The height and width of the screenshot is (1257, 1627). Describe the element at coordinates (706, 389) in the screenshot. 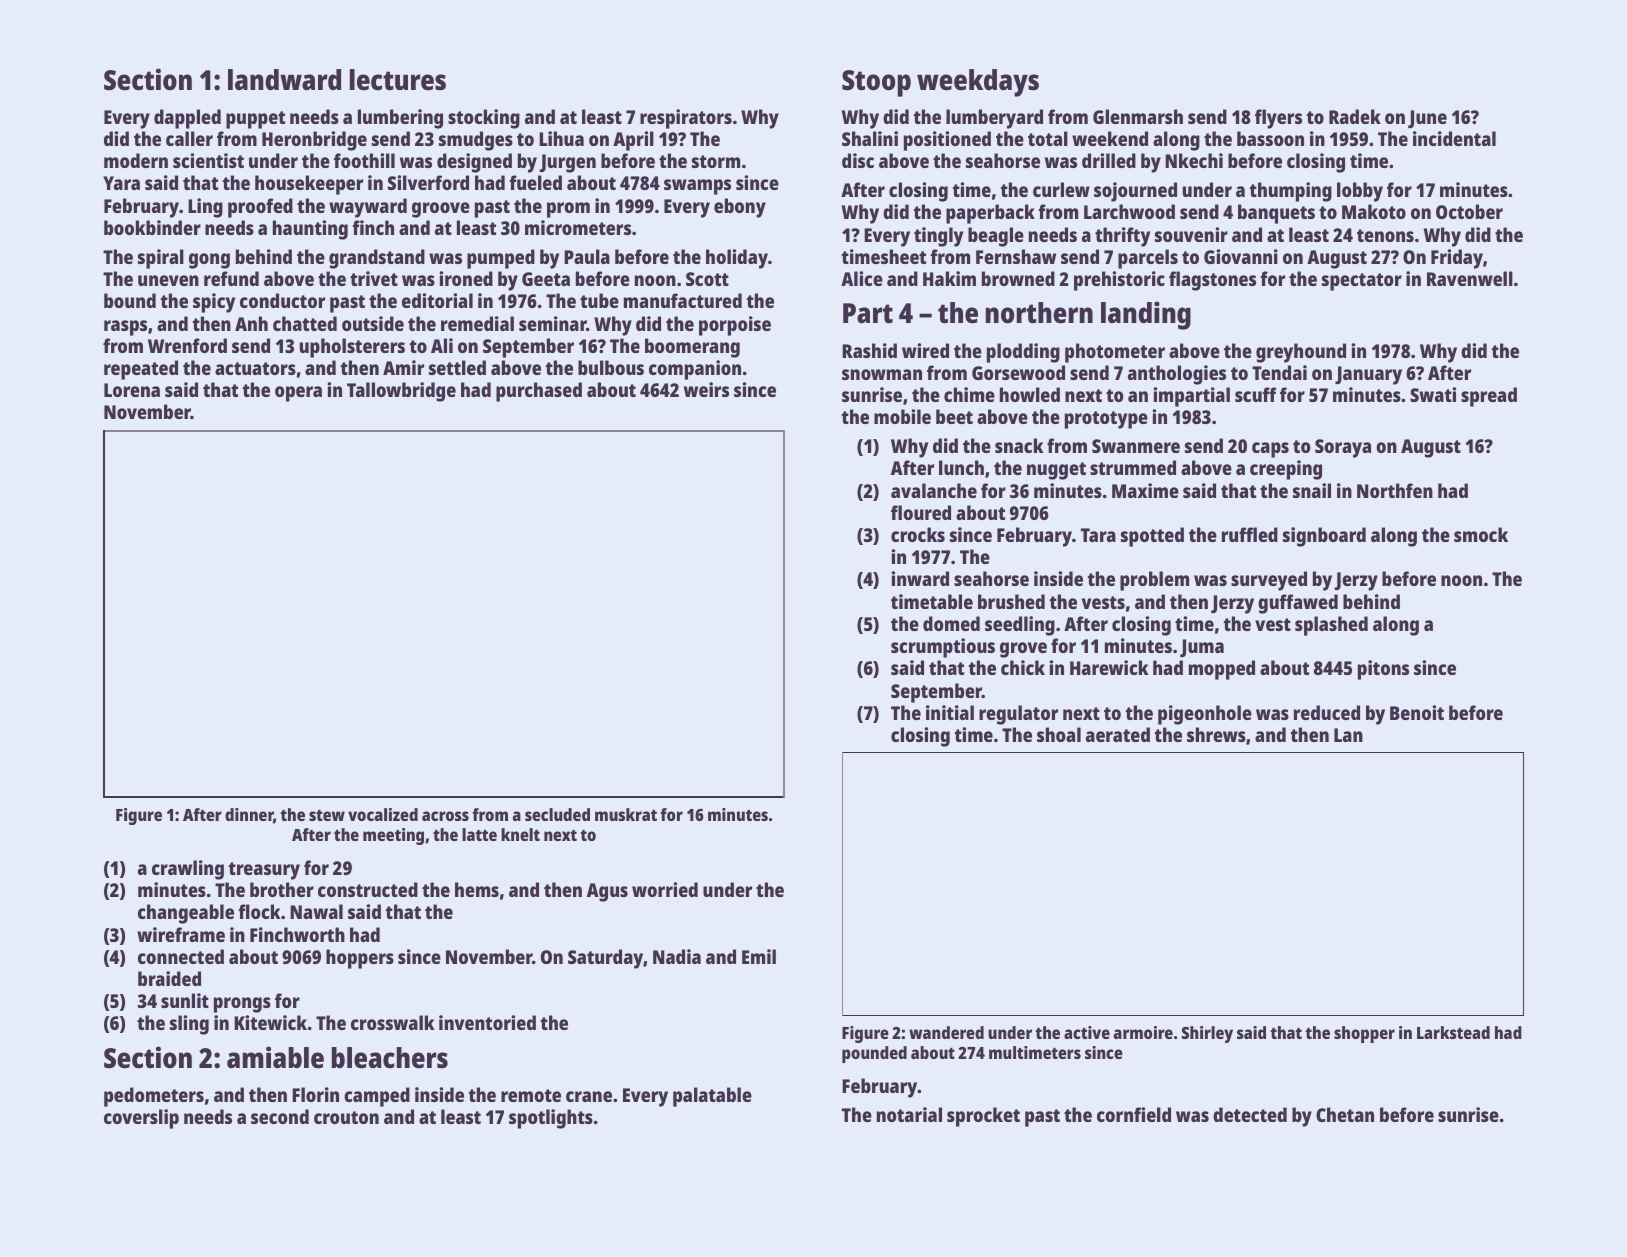

I see `weirs` at that location.
